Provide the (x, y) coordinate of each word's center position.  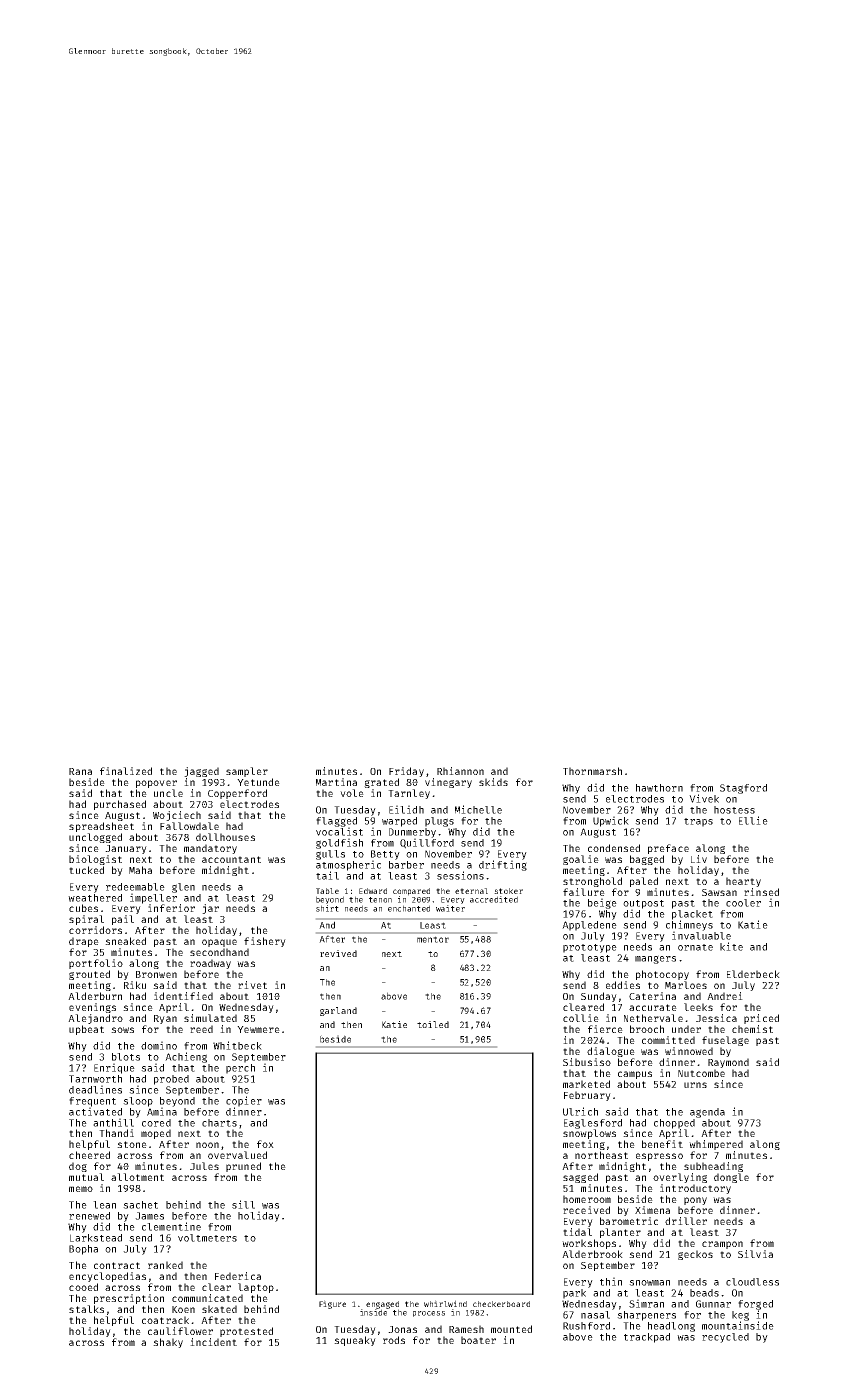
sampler (247, 772)
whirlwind (445, 1303)
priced (761, 1019)
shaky (168, 1343)
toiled (433, 1024)
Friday (406, 772)
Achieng (186, 1057)
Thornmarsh (592, 771)
